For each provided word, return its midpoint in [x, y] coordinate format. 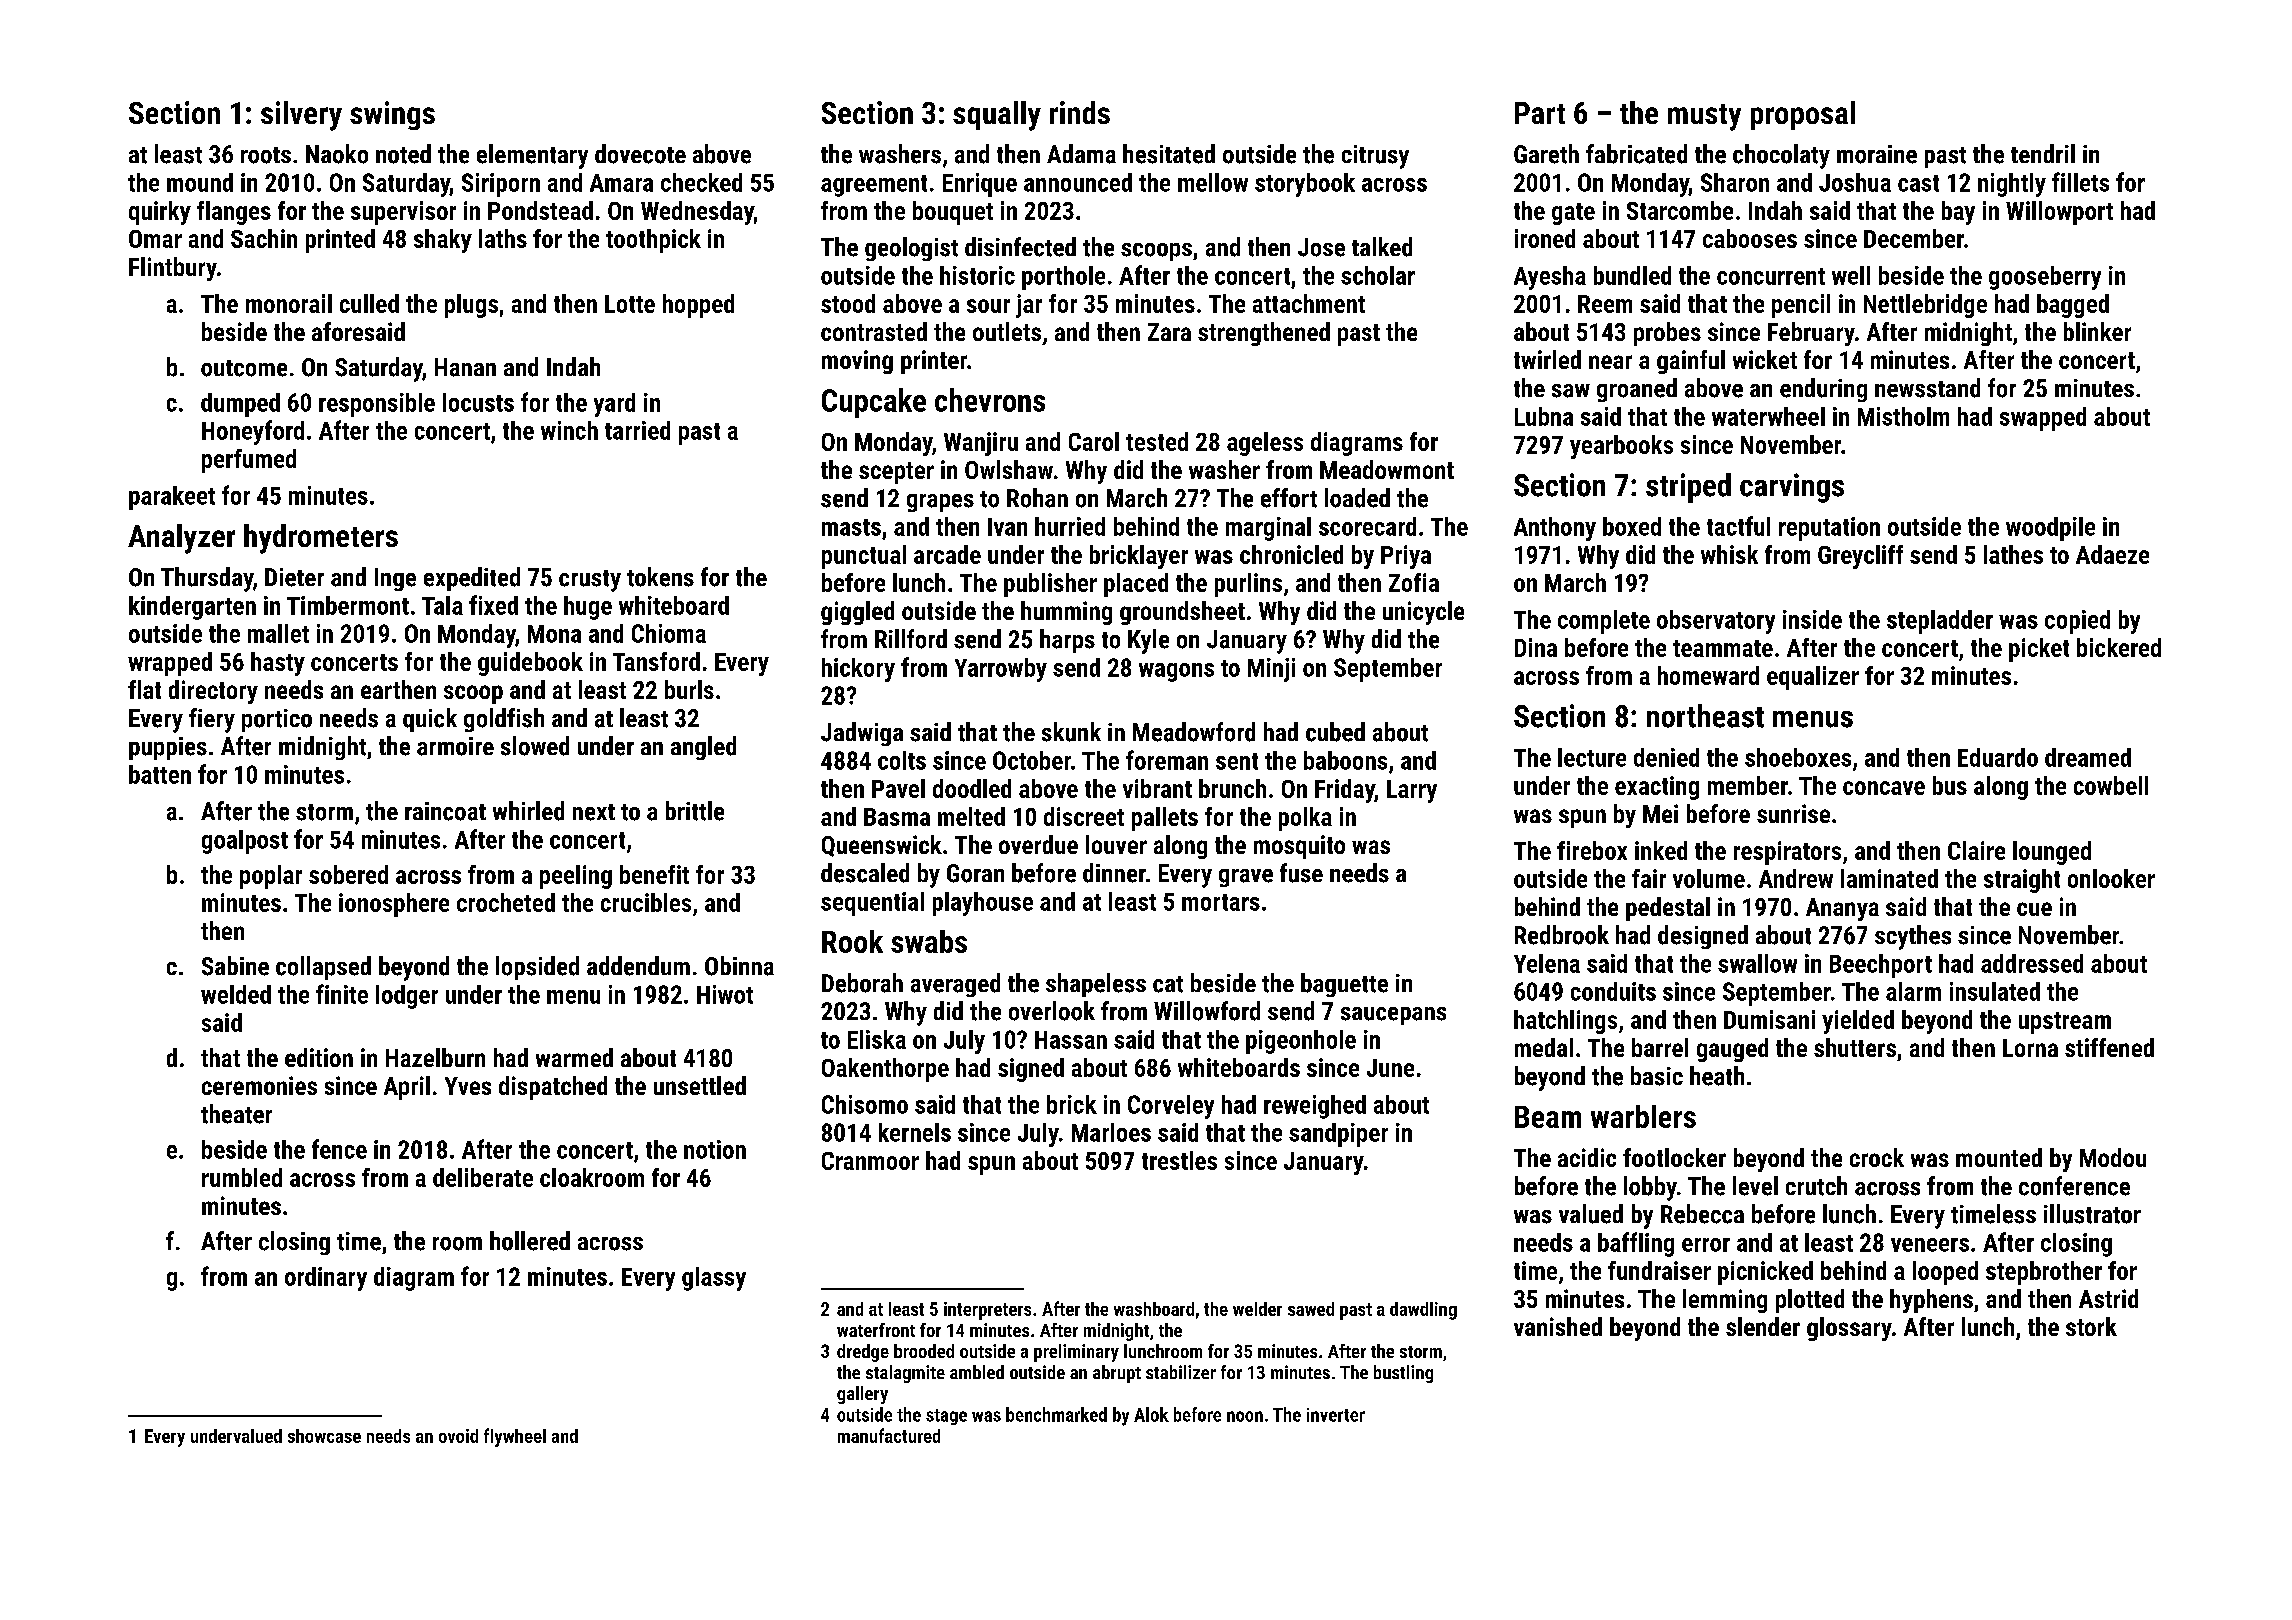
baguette [1344, 985]
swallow [1757, 963]
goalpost [245, 842]
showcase [324, 1436]
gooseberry [2045, 278]
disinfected [1020, 247]
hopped [698, 306]
